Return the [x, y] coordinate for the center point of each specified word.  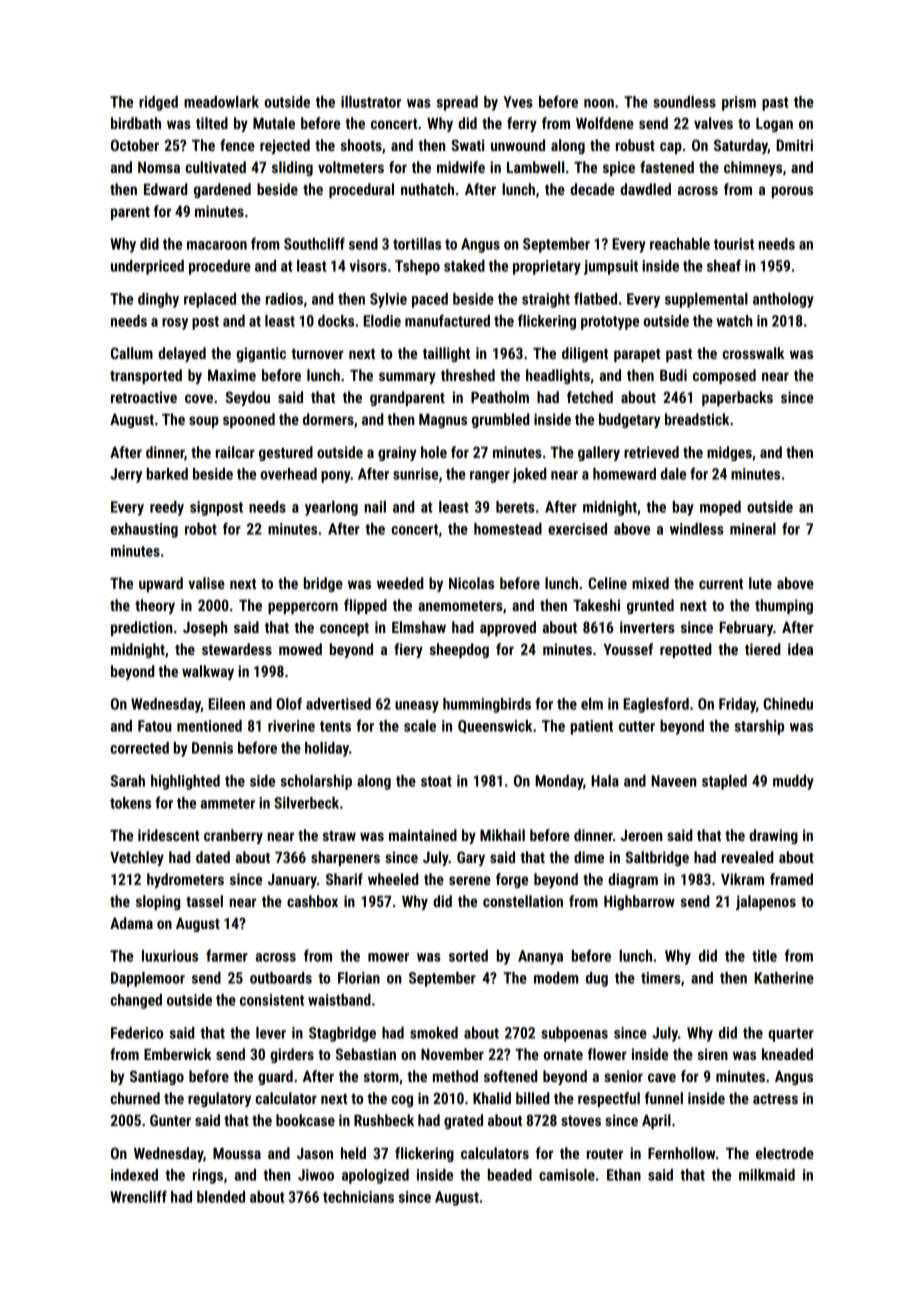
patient [592, 727]
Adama [131, 923]
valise [206, 583]
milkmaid [767, 1175]
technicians [358, 1197]
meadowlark [221, 102]
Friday [737, 705]
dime [589, 857]
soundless [684, 102]
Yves [518, 102]
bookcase [305, 1120]
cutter [637, 726]
